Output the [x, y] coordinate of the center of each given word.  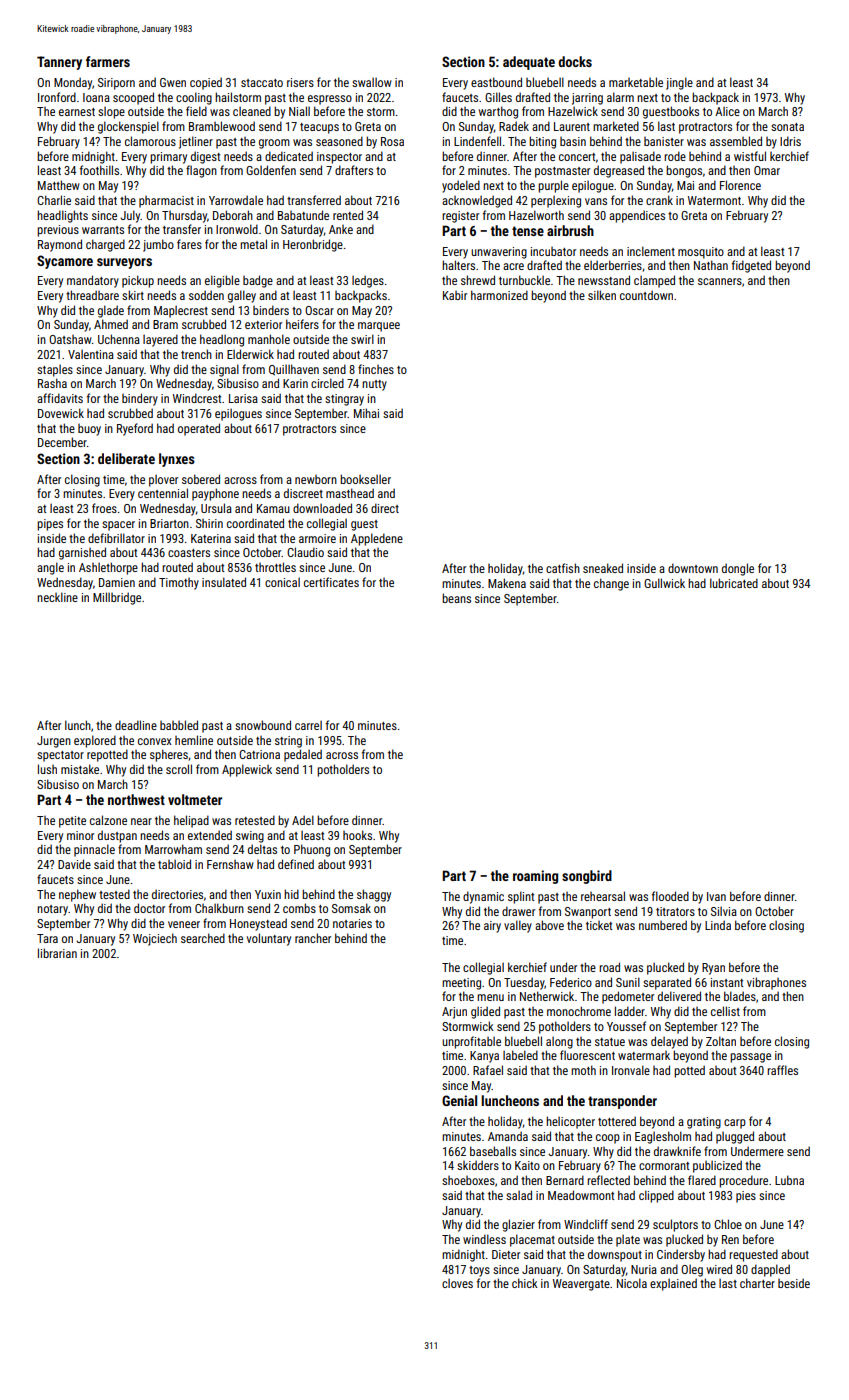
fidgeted [751, 266]
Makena [507, 583]
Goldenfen [271, 170]
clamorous [150, 141]
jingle [679, 83]
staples [55, 370]
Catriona [259, 754]
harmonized [499, 295]
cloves [457, 1283]
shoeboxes [468, 1180]
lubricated [734, 583]
